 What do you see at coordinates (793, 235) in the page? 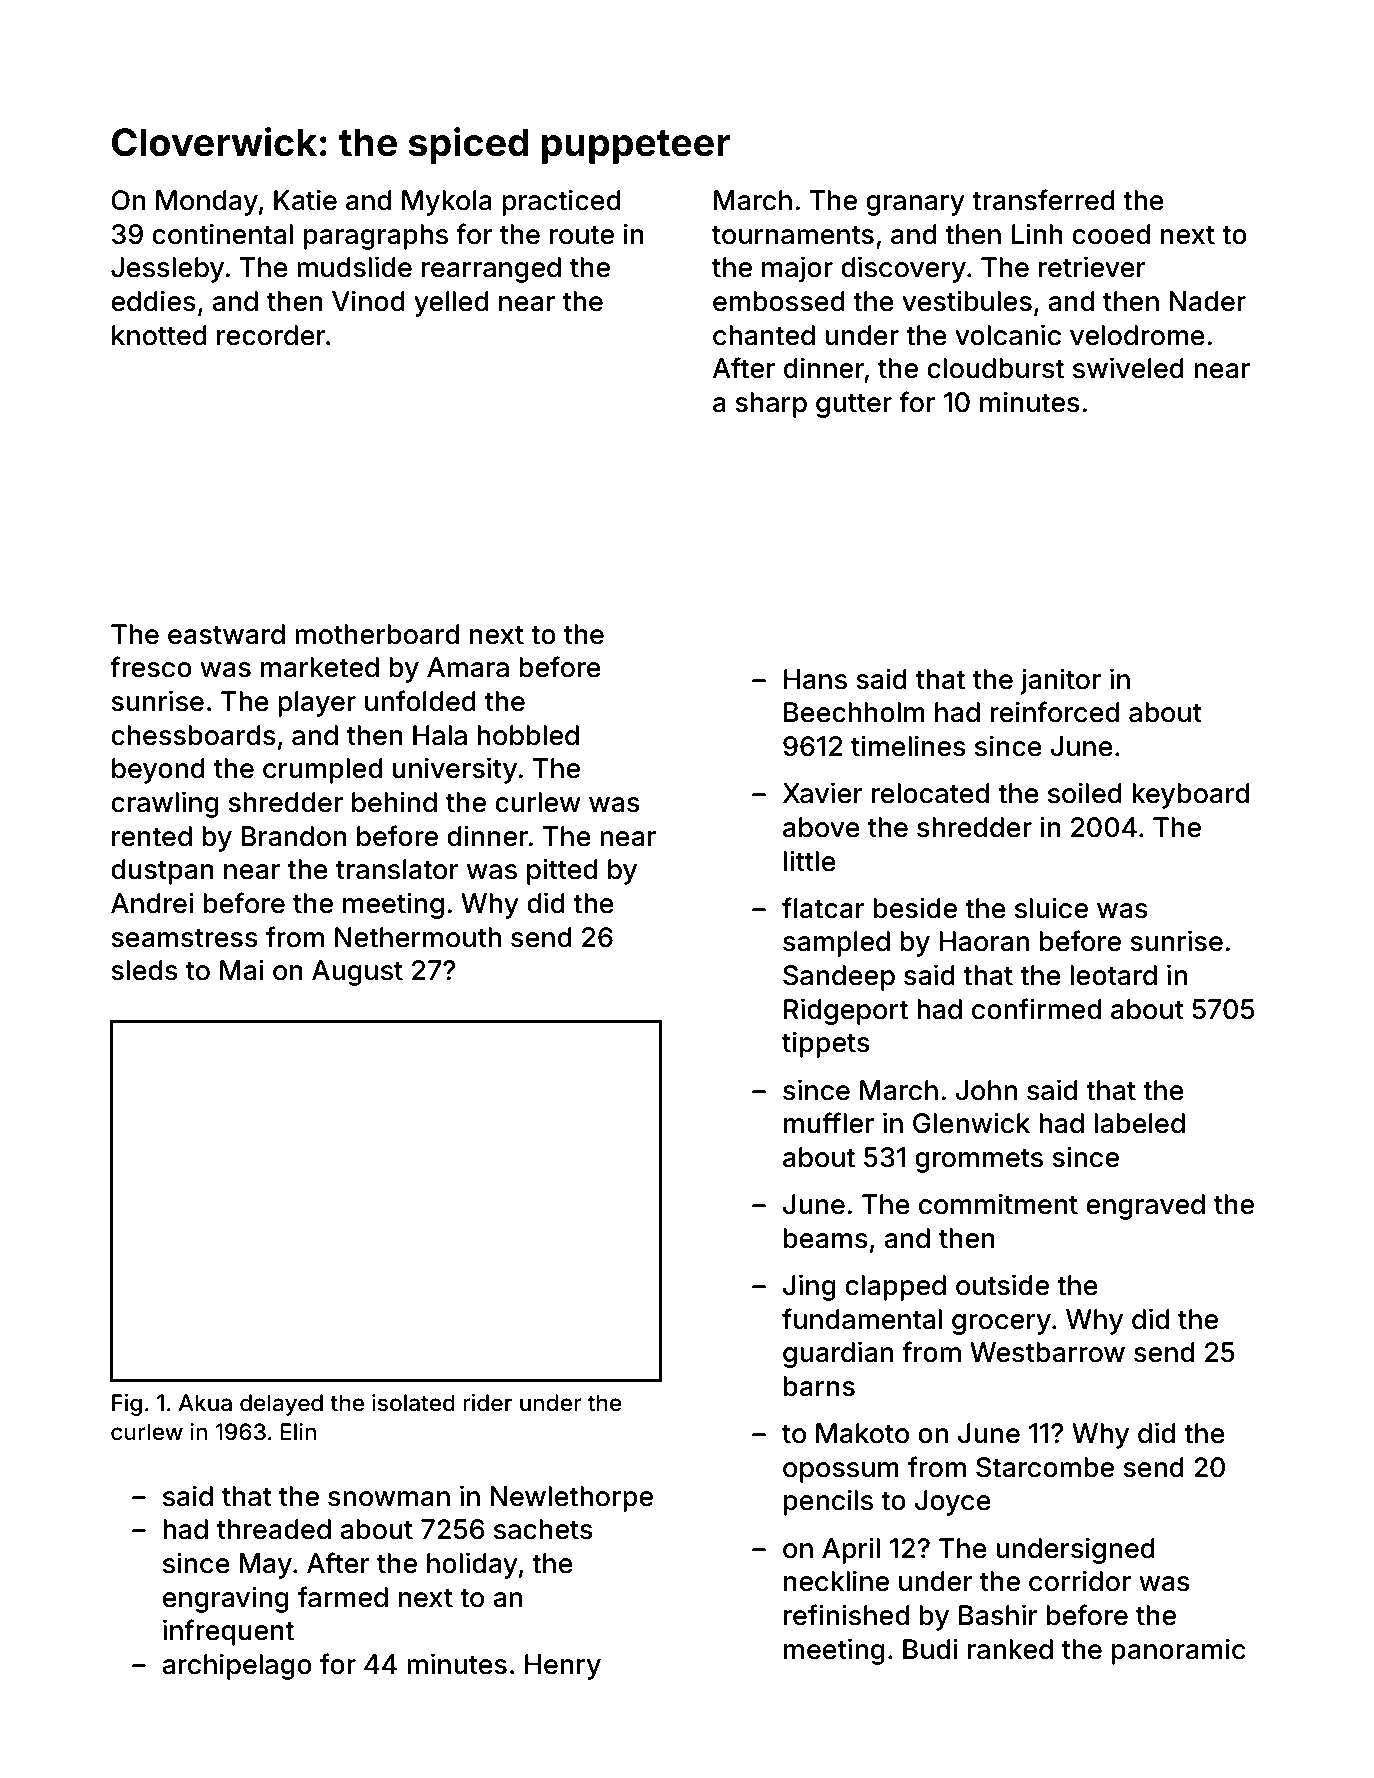
I see `tournaments` at bounding box center [793, 235].
